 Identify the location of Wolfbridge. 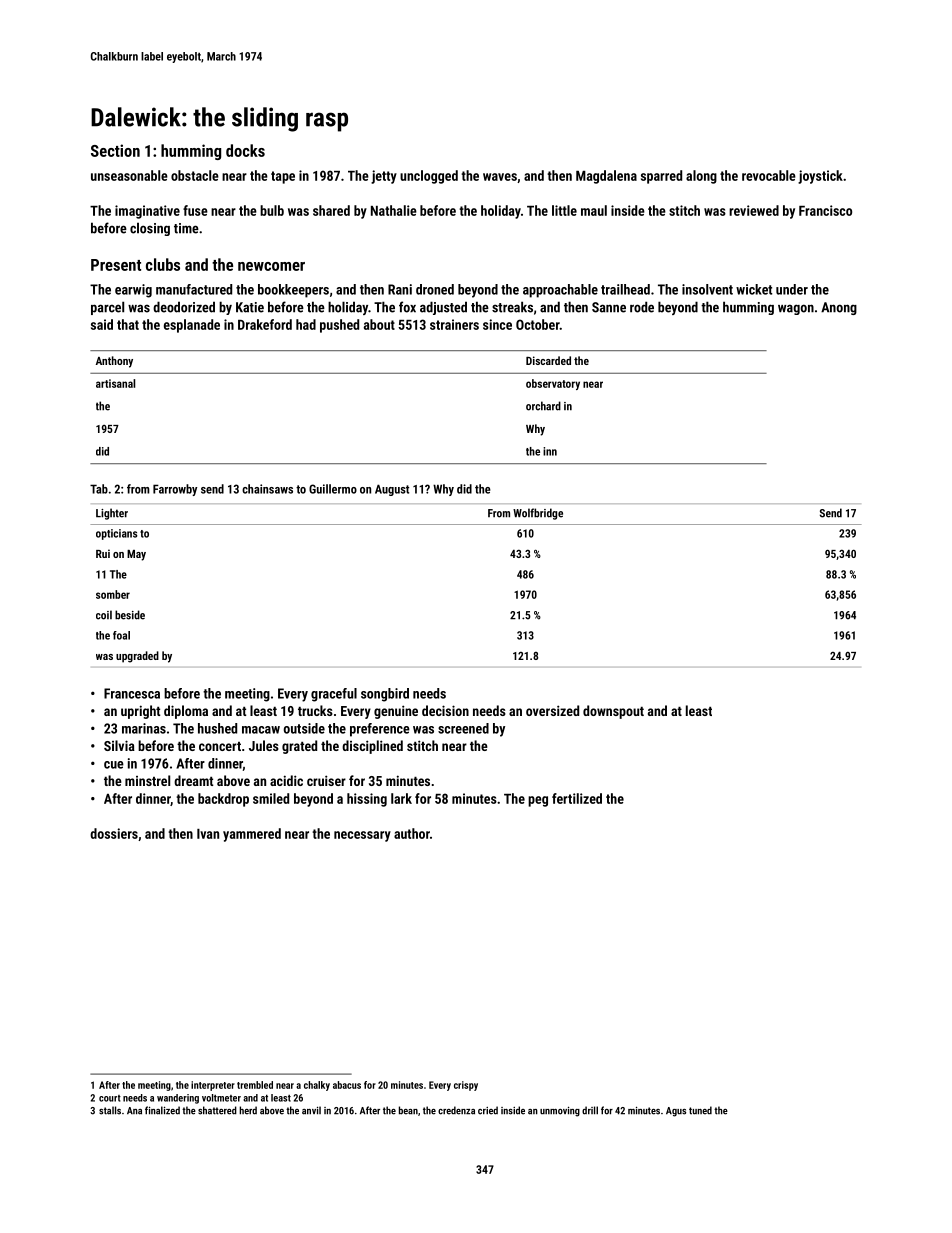
(538, 514).
